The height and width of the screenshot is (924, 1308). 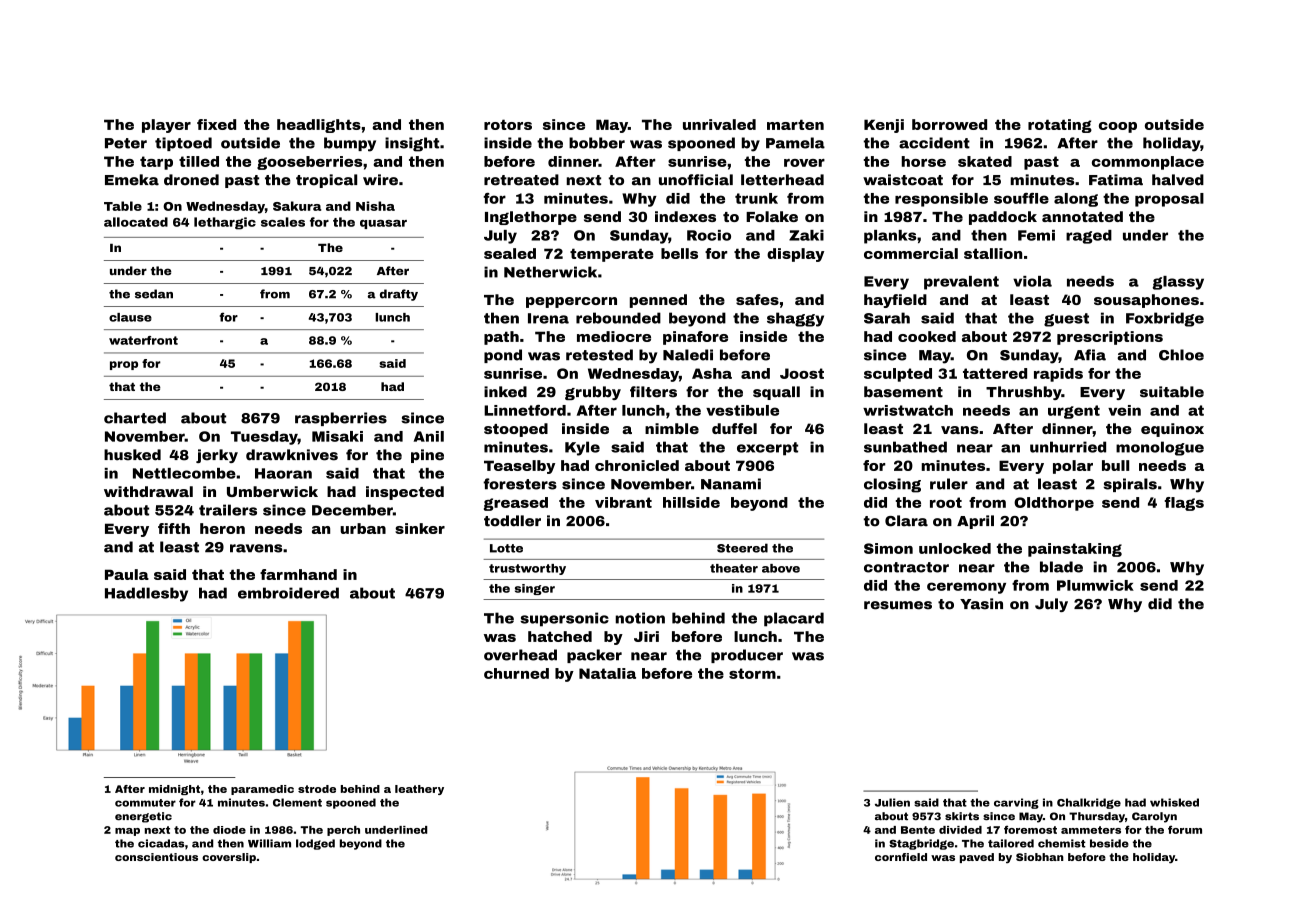 What do you see at coordinates (607, 673) in the screenshot?
I see `Natalia` at bounding box center [607, 673].
